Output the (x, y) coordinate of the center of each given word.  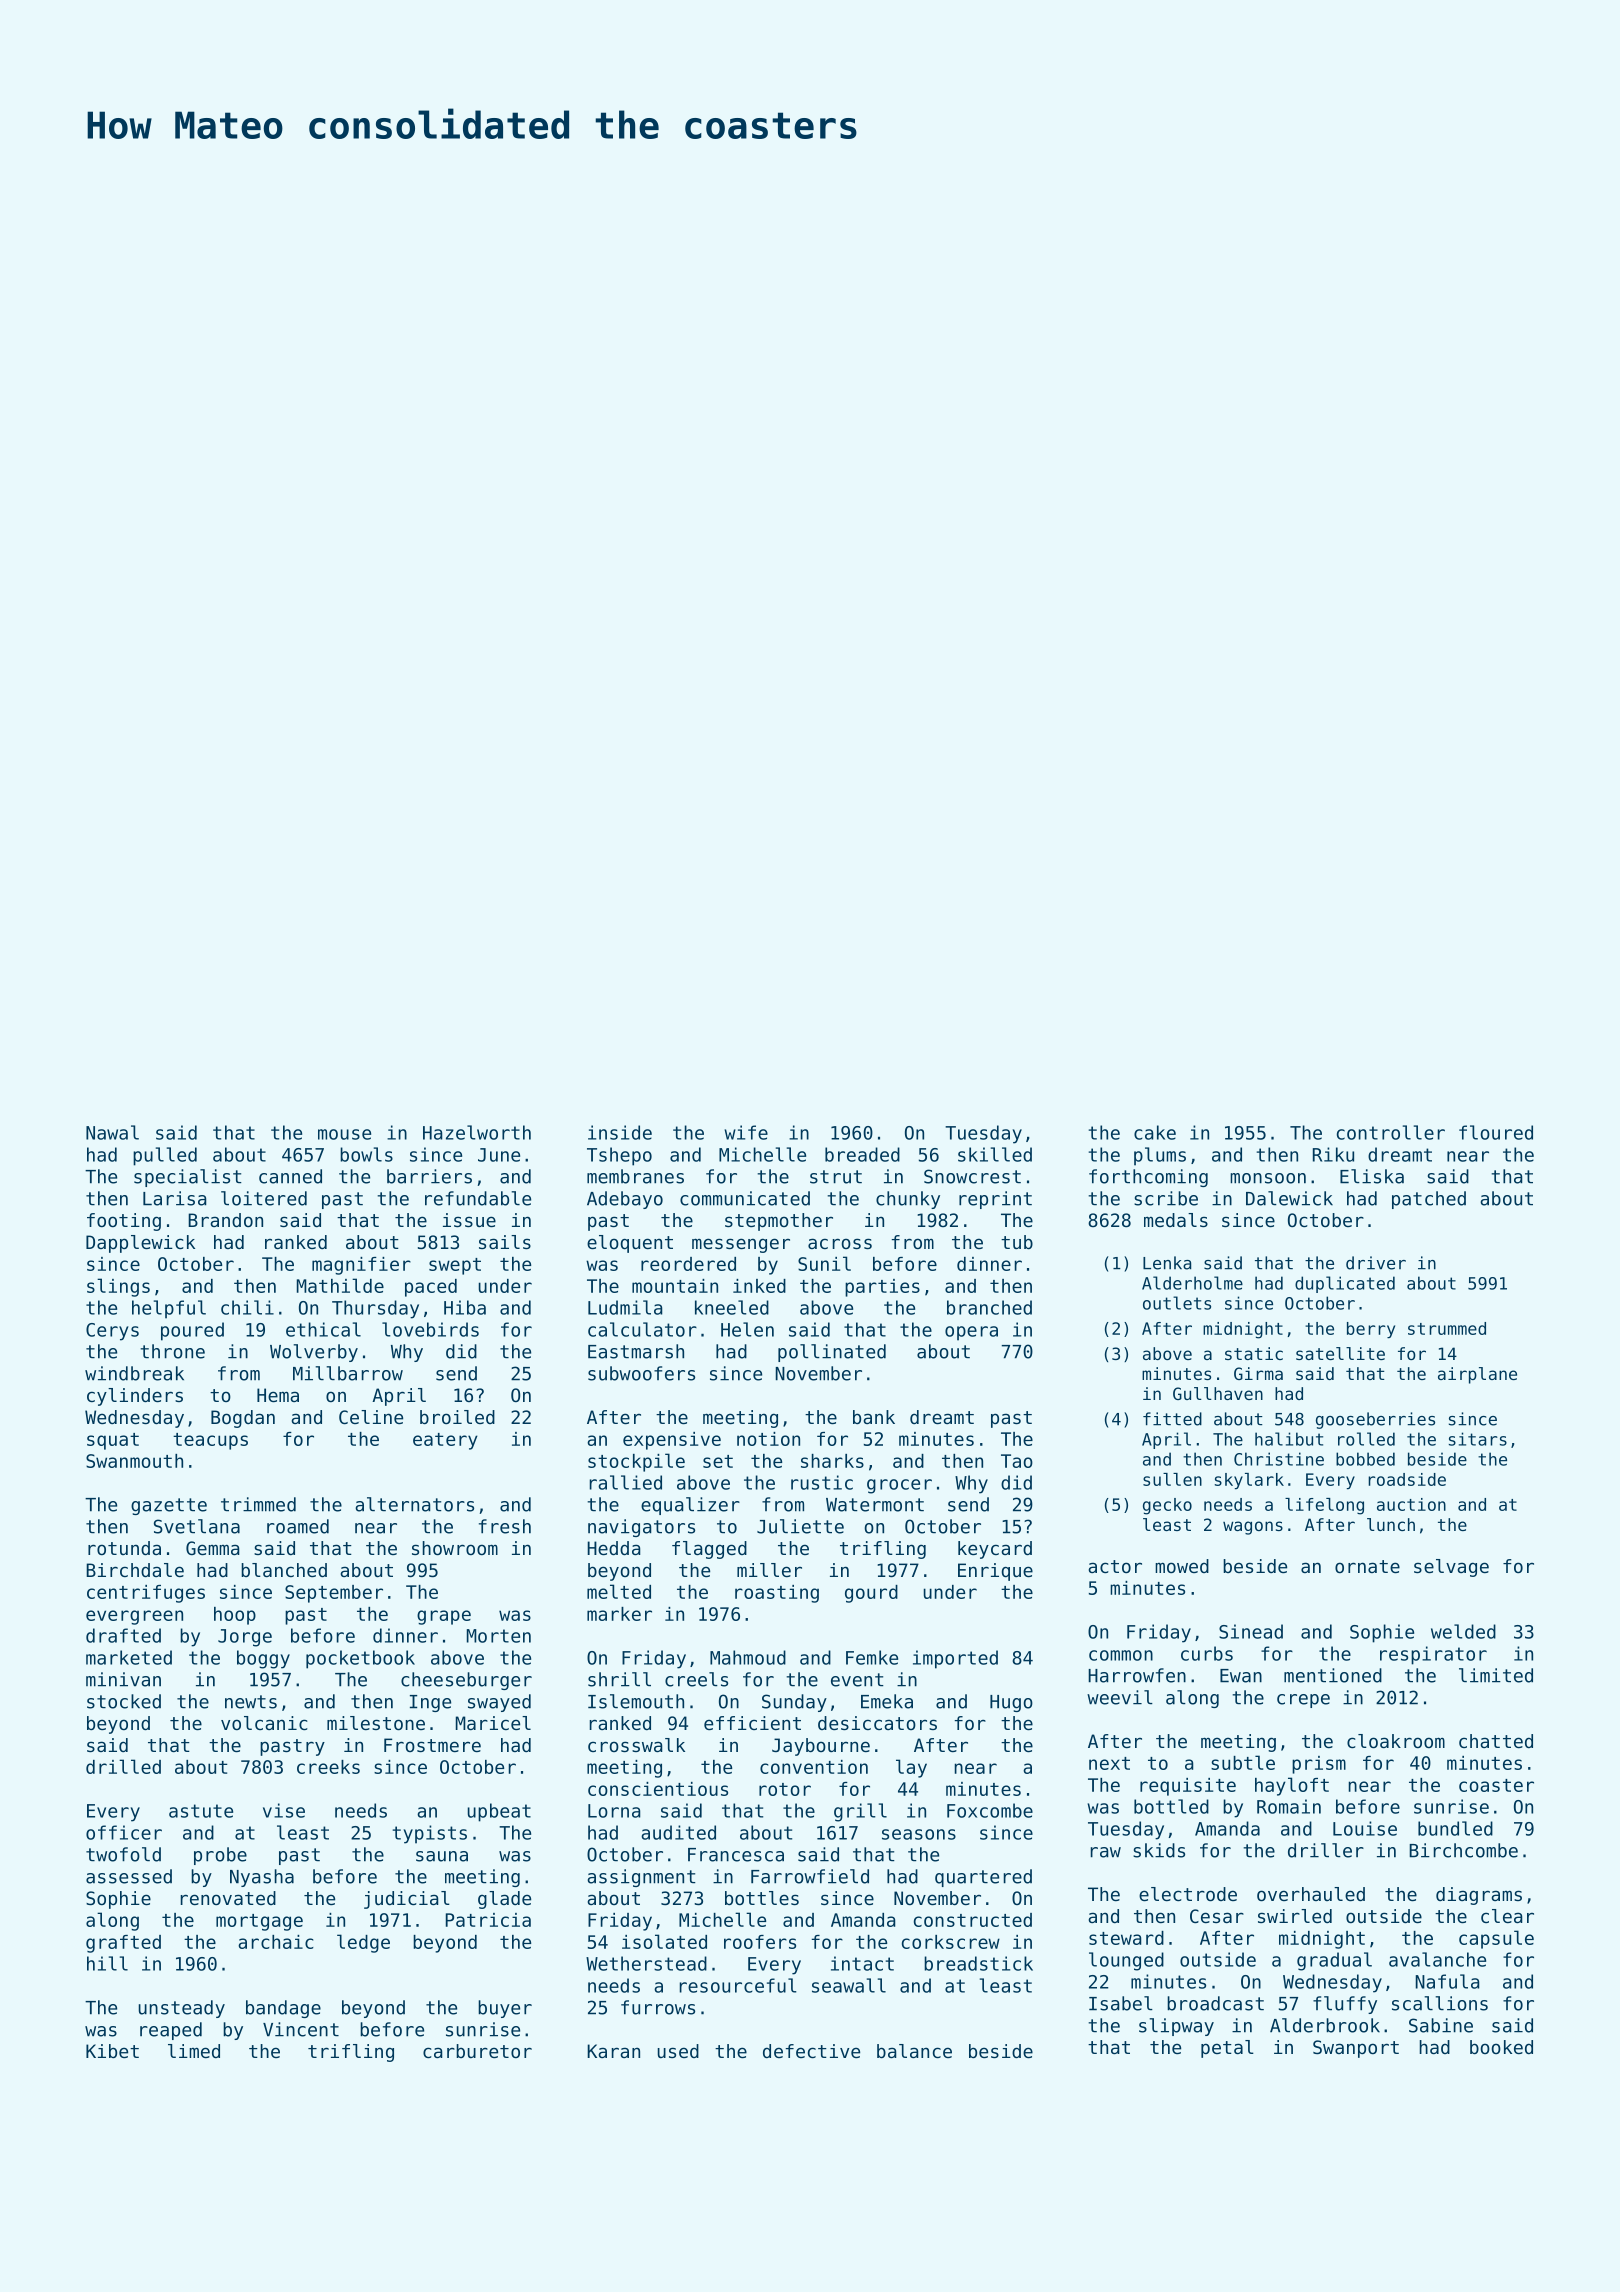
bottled (1171, 1806)
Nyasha (262, 1878)
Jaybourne (821, 1747)
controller (1391, 1132)
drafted (123, 1635)
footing (124, 1222)
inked (759, 1286)
